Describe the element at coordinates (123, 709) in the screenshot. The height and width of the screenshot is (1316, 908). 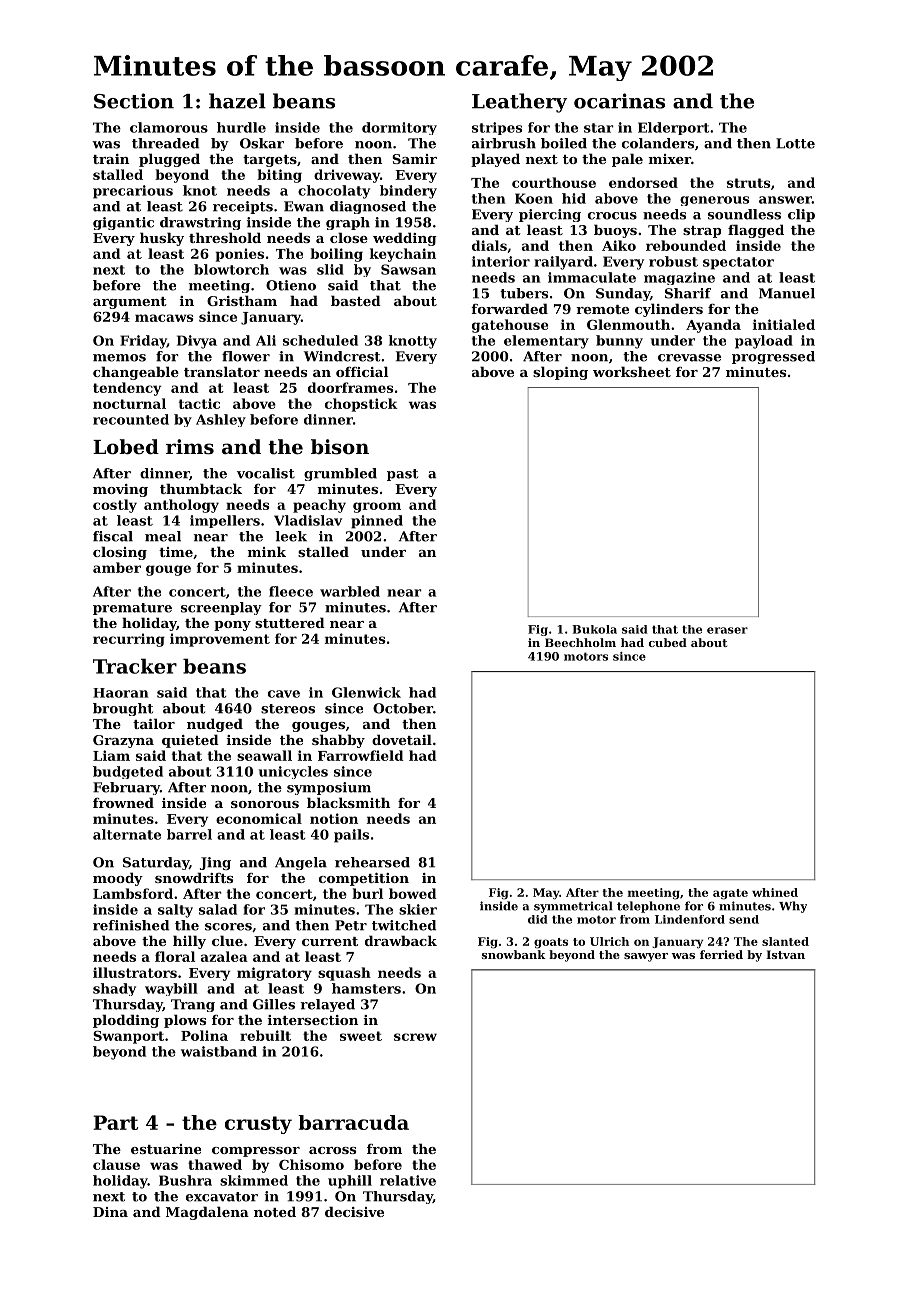
I see `brought` at that location.
